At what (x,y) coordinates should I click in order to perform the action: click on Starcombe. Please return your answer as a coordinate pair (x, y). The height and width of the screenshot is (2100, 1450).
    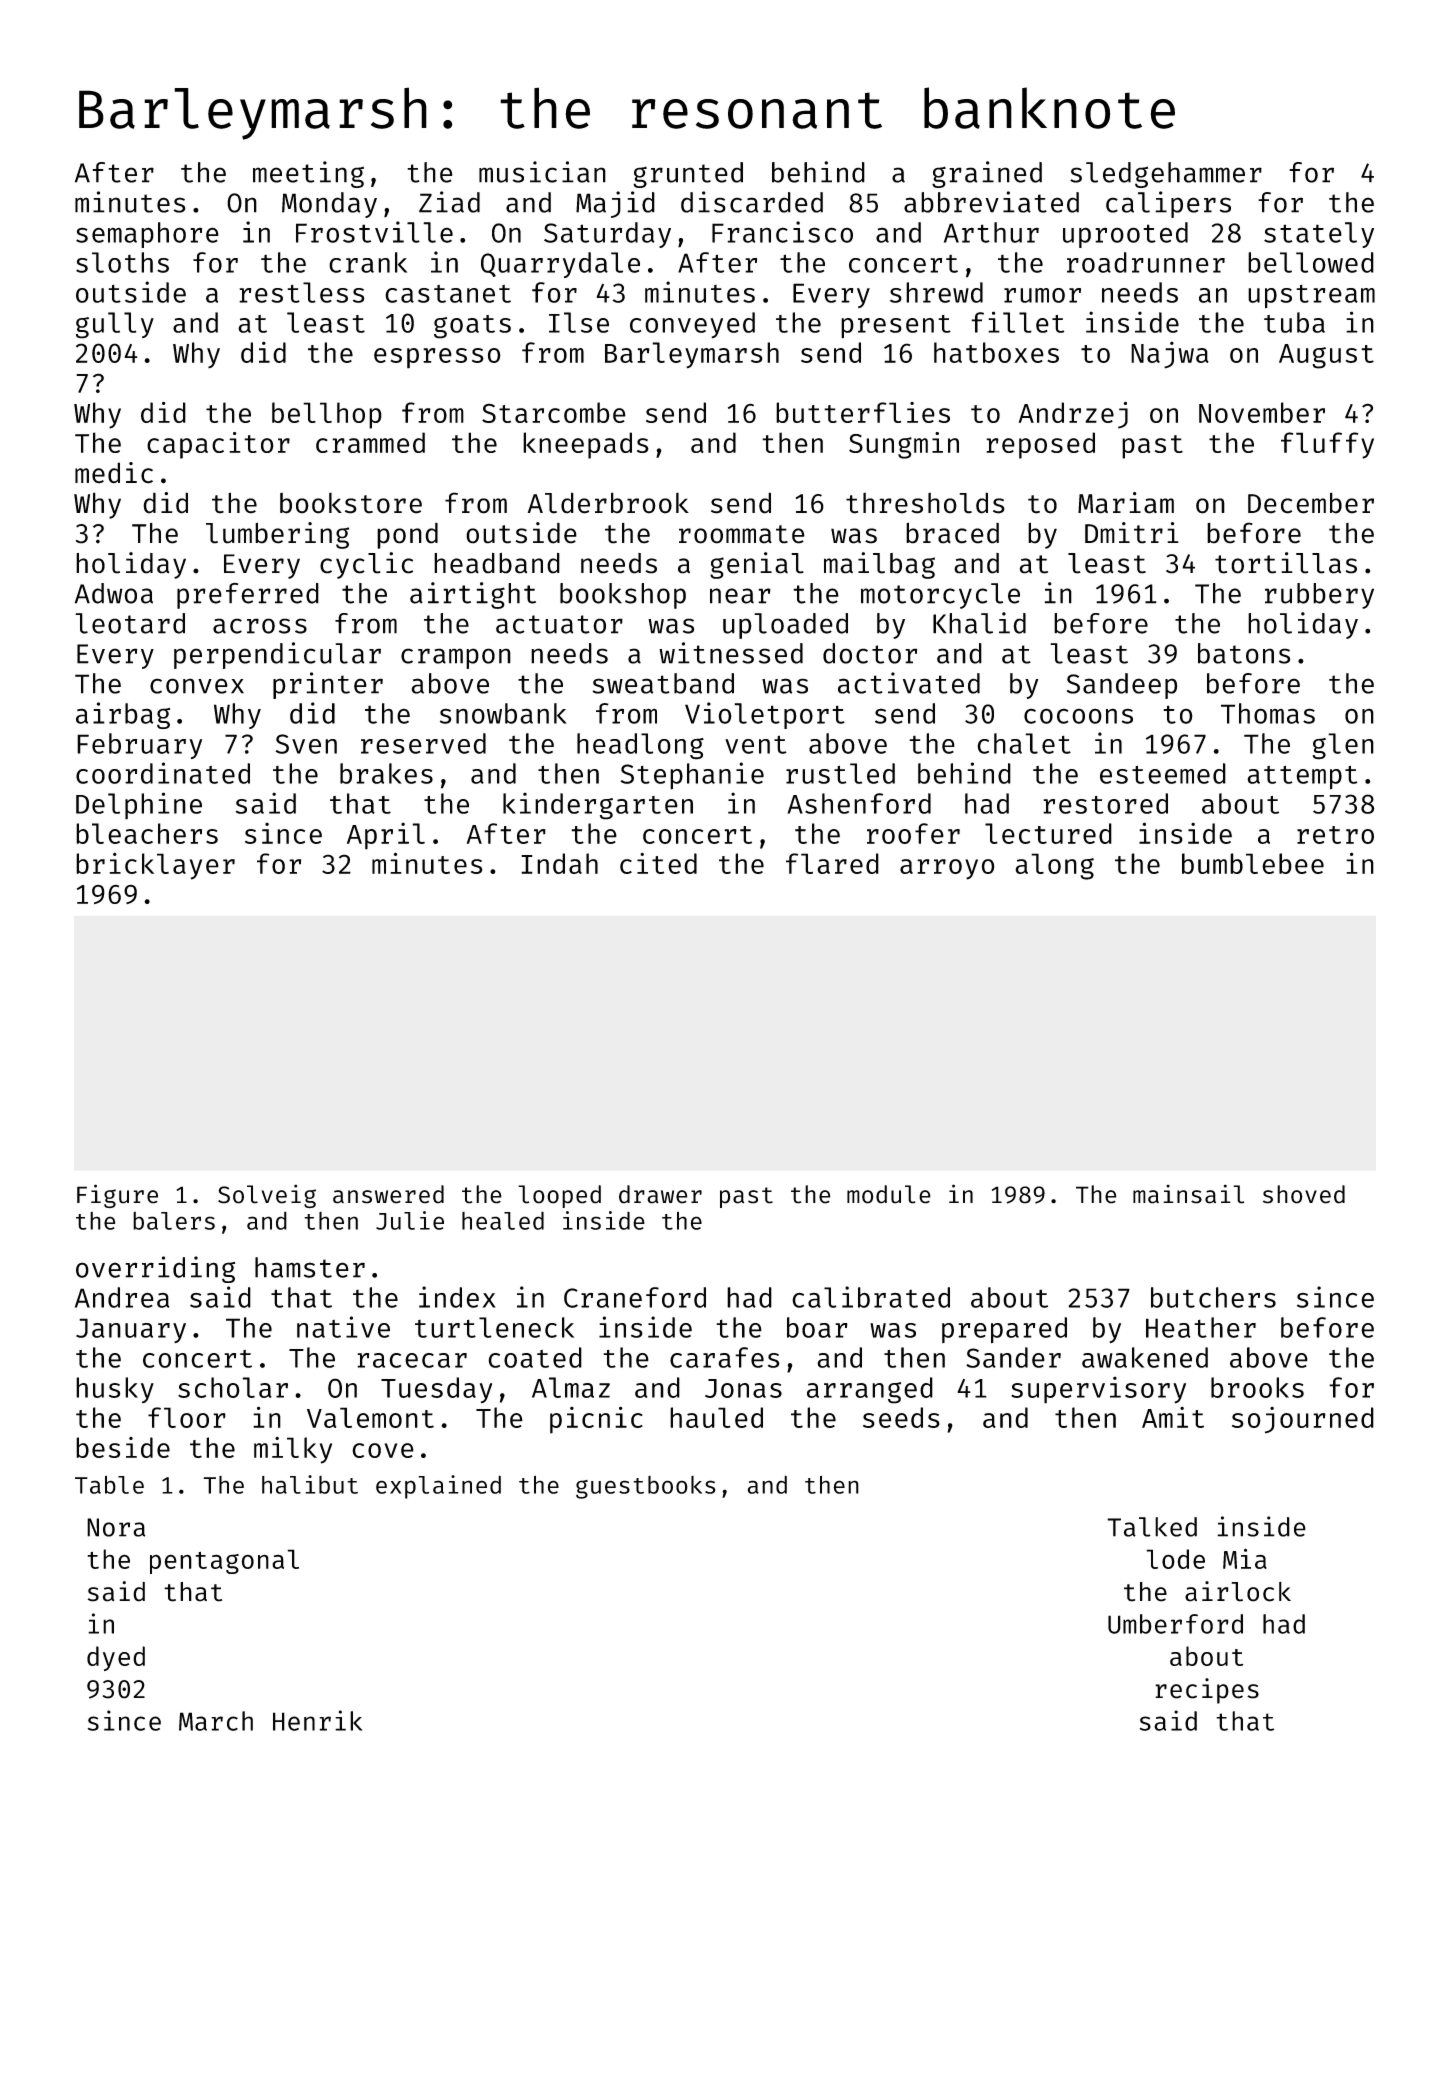
    Looking at the image, I should click on (554, 412).
